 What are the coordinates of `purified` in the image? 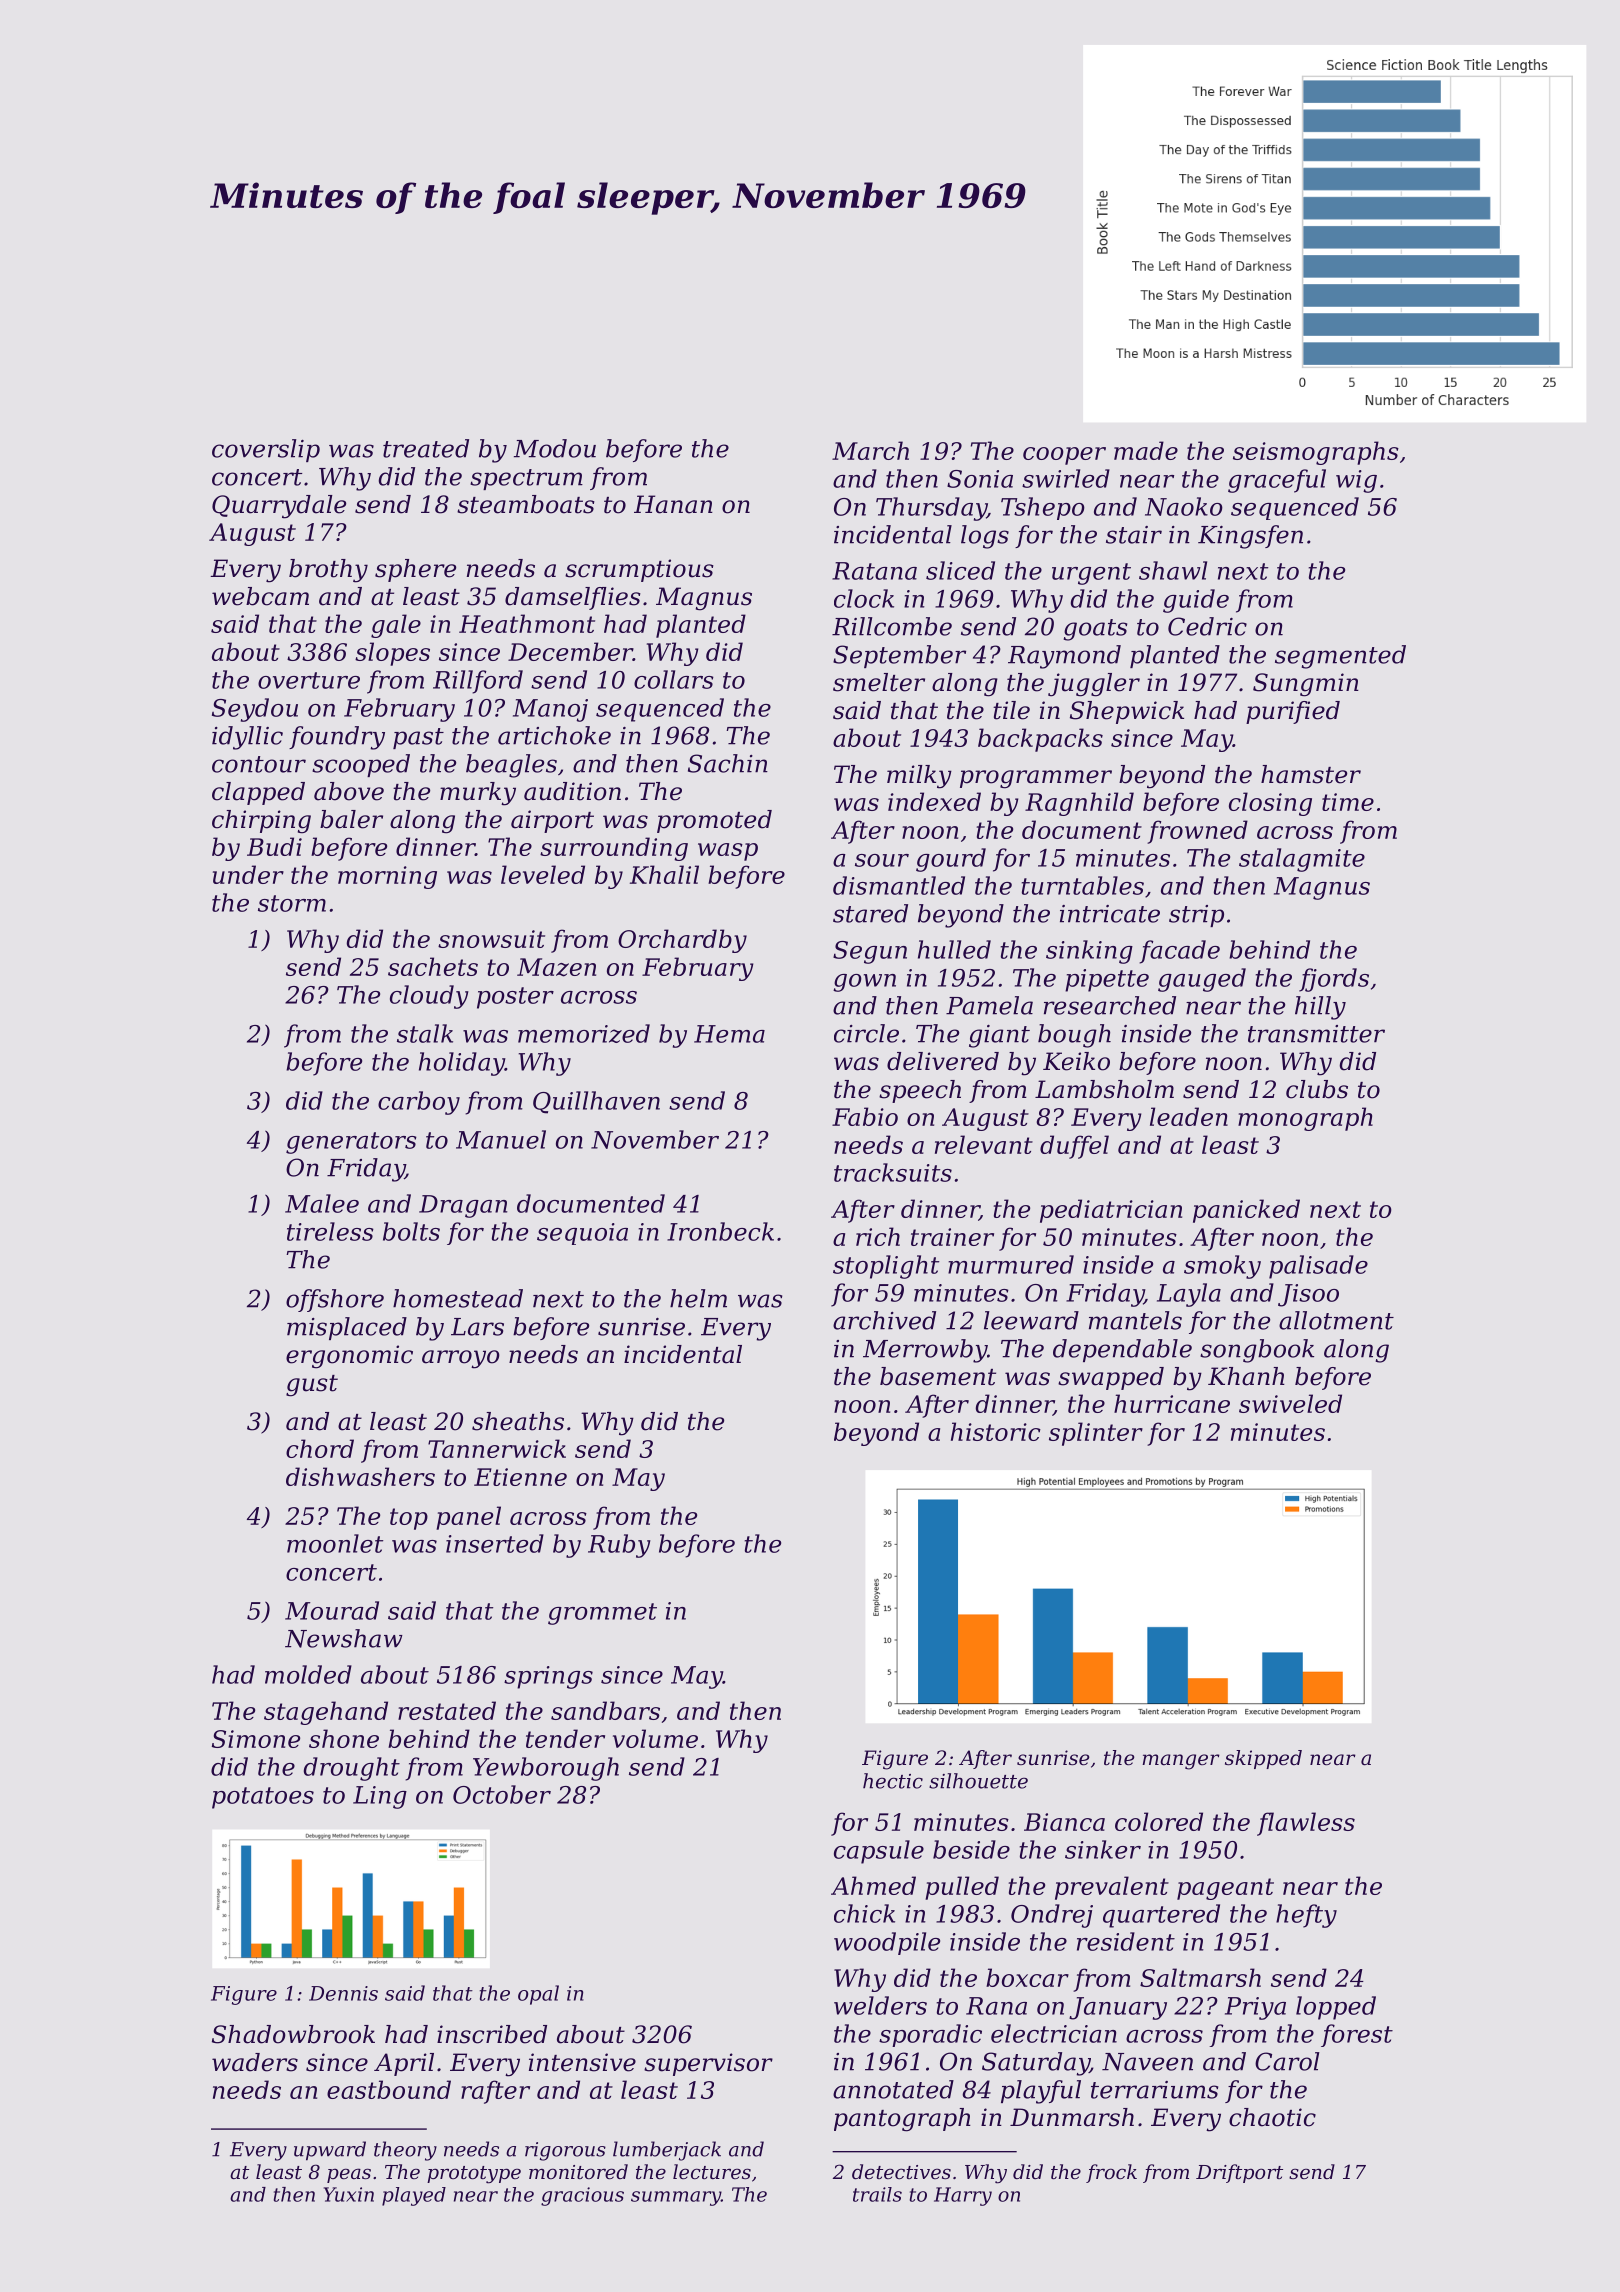 It's located at (1293, 712).
